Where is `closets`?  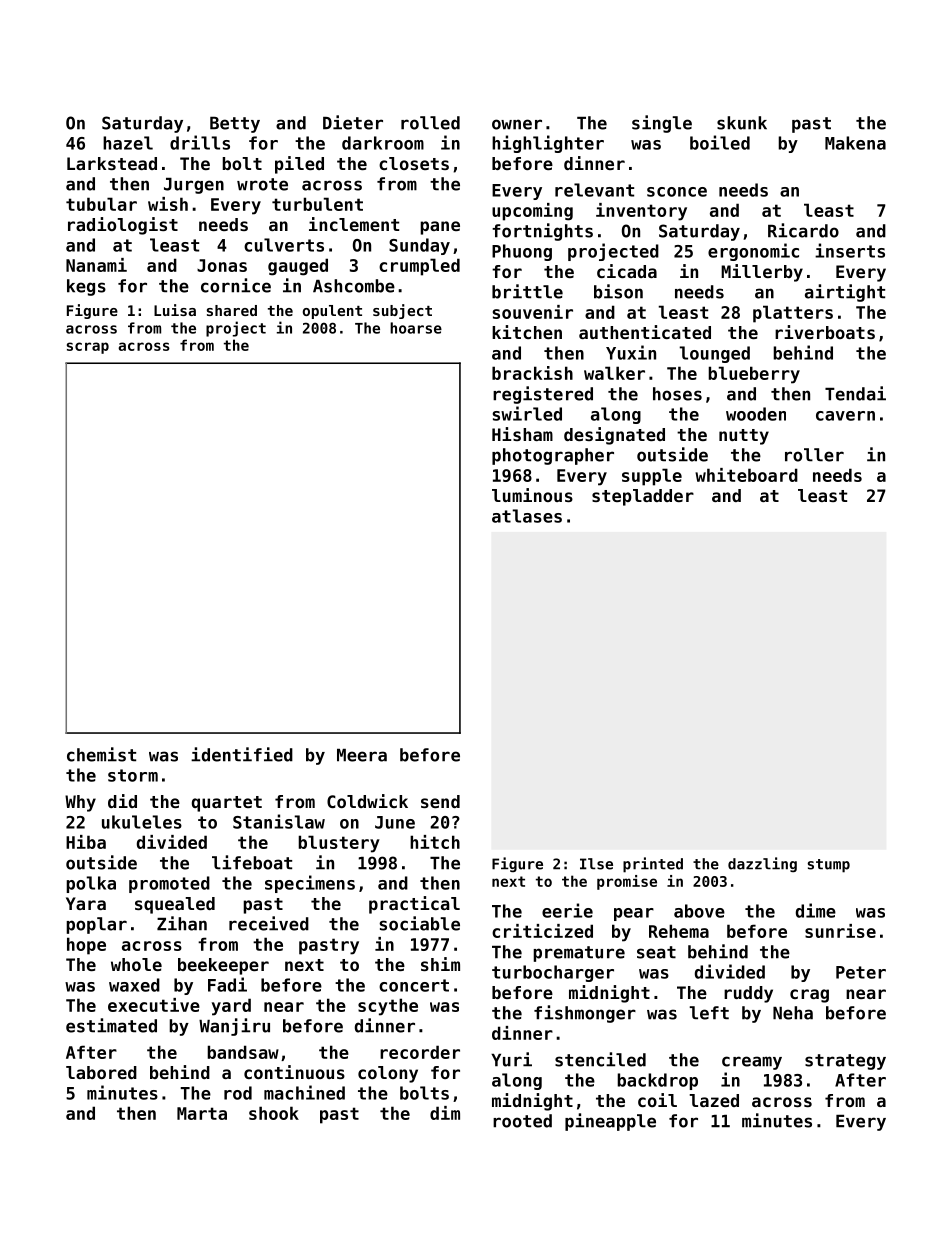 closets is located at coordinates (414, 163).
